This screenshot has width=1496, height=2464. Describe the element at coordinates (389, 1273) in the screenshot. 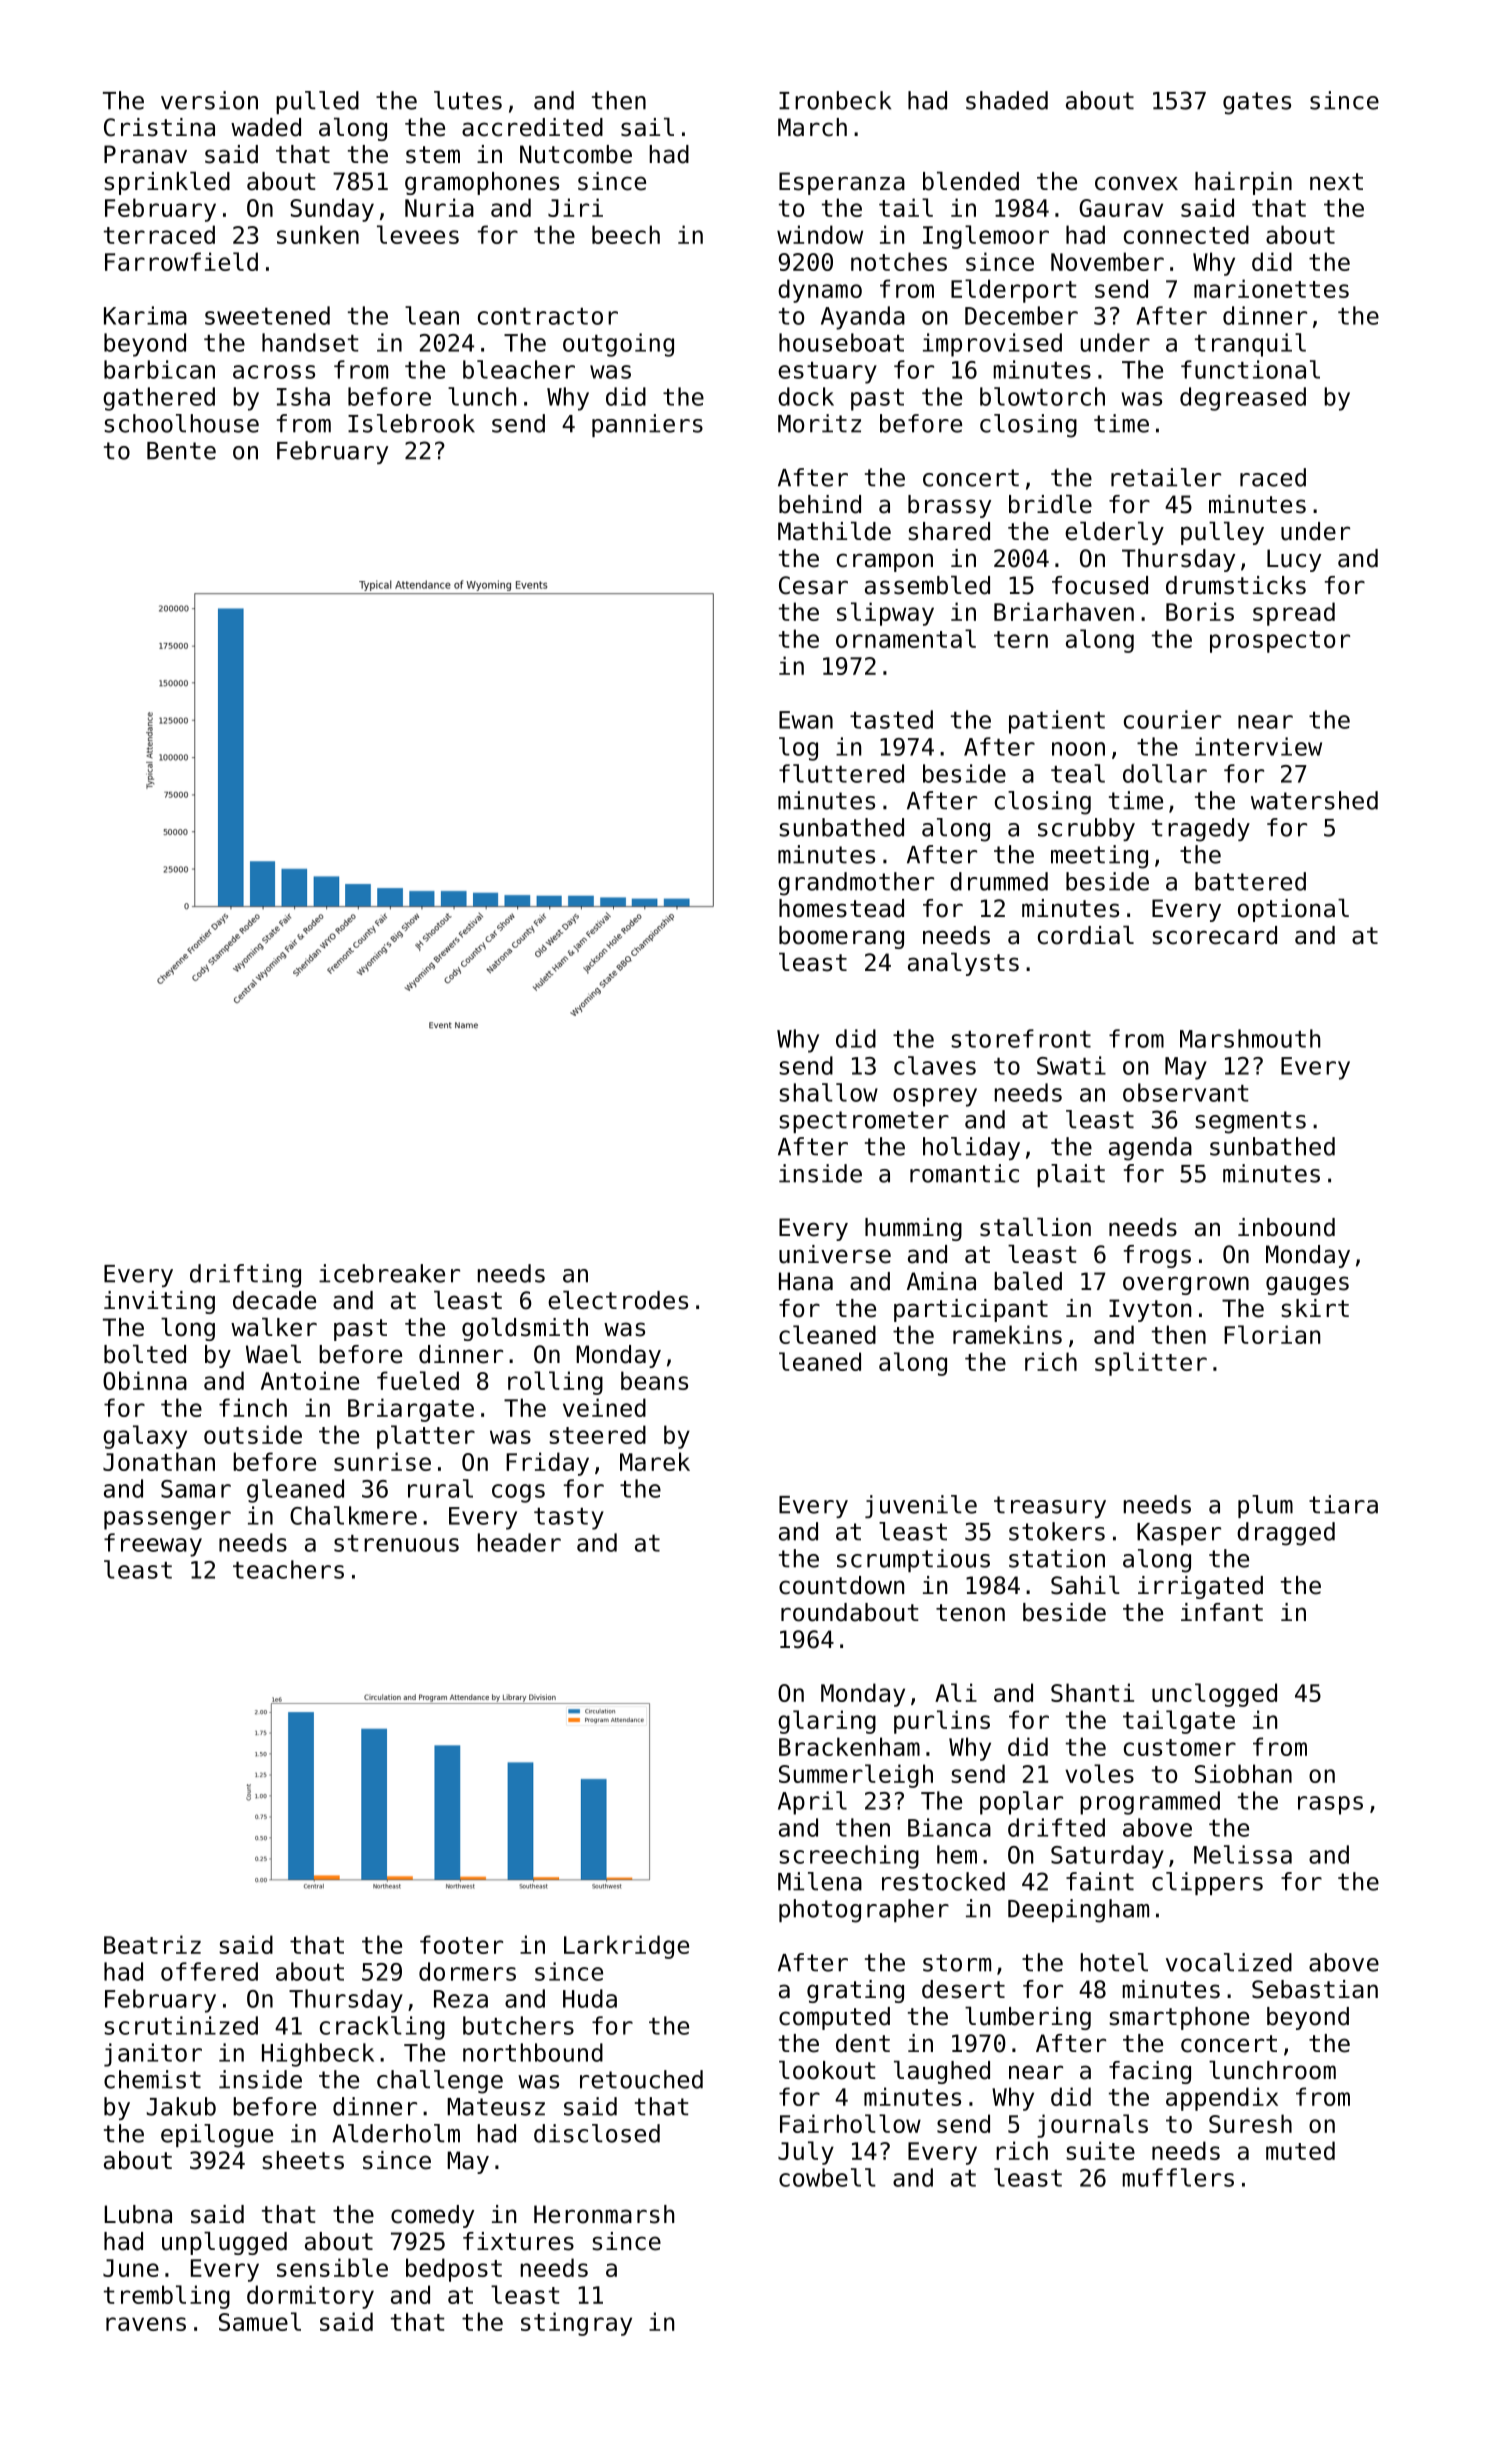

I see `icebreaker` at that location.
